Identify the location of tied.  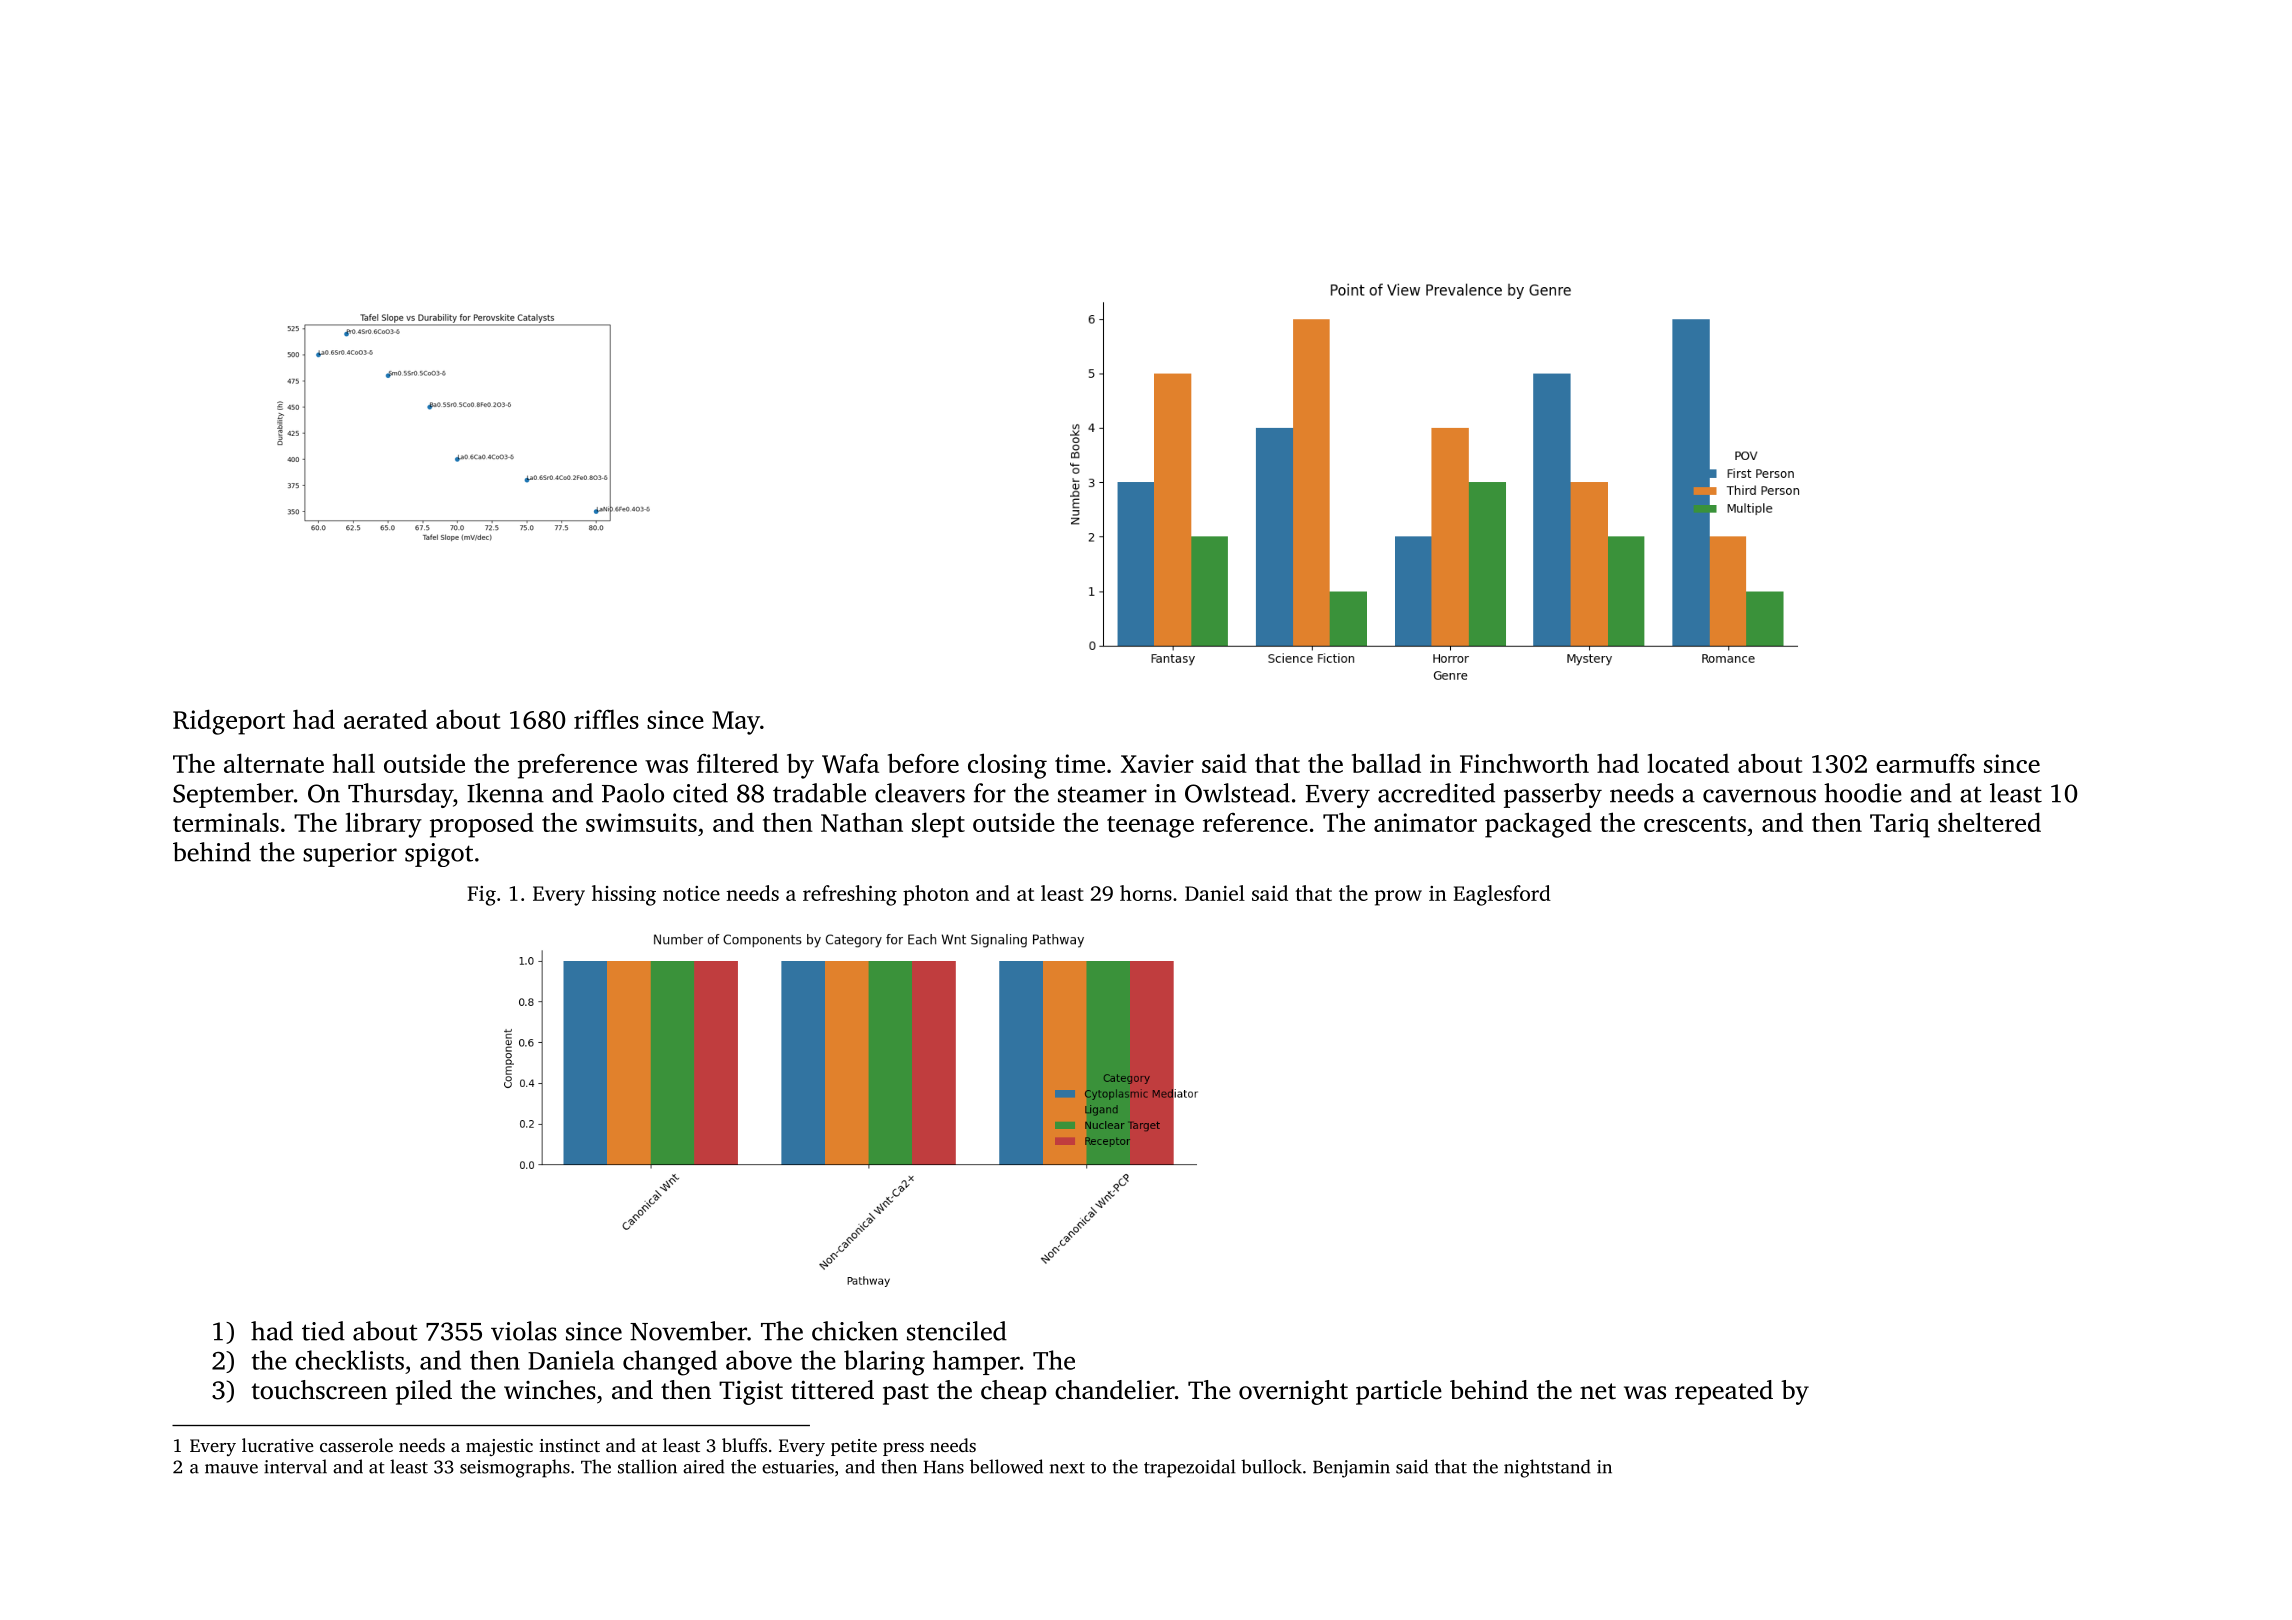
(323, 1331).
